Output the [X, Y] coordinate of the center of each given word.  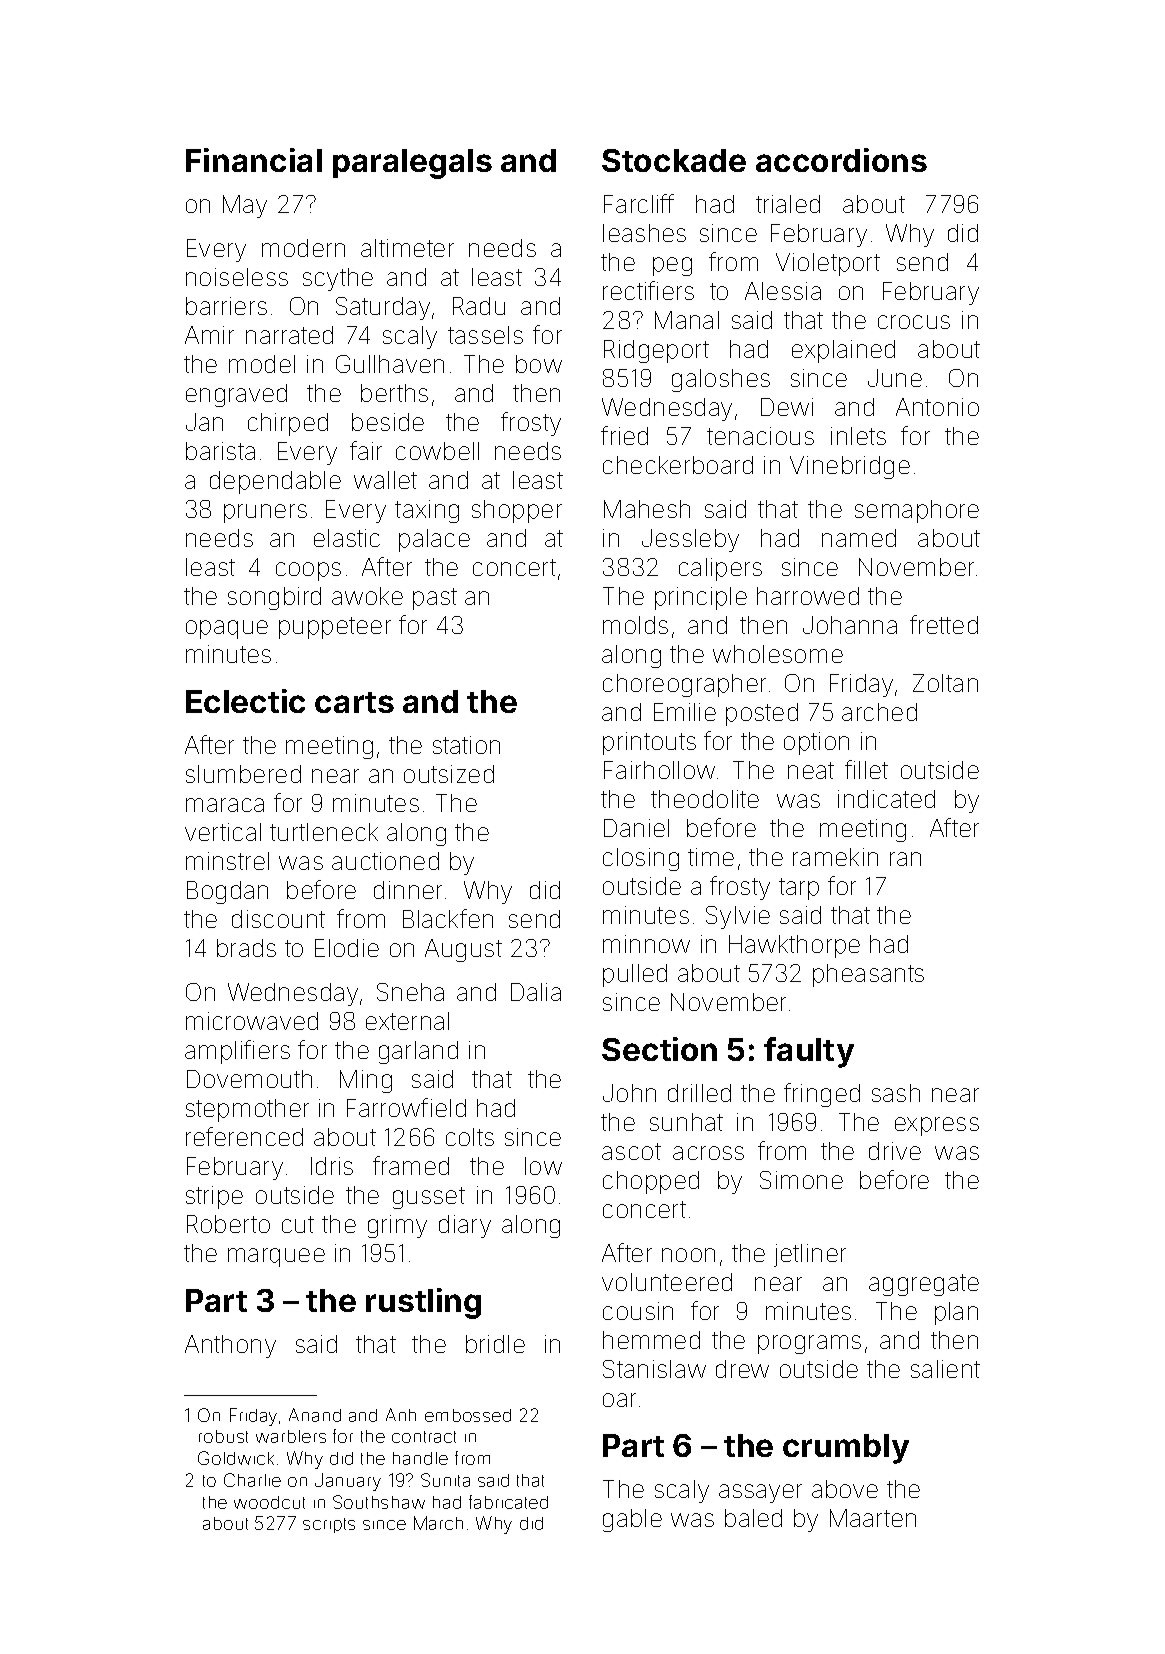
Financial [254, 160]
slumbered [243, 774]
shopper [517, 511]
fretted [944, 624]
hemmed [651, 1340]
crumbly [846, 1449]
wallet [385, 480]
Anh [401, 1414]
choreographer [684, 685]
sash [896, 1093]
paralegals [412, 164]
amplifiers [237, 1052]
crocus [914, 322]
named [859, 538]
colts [470, 1137]
